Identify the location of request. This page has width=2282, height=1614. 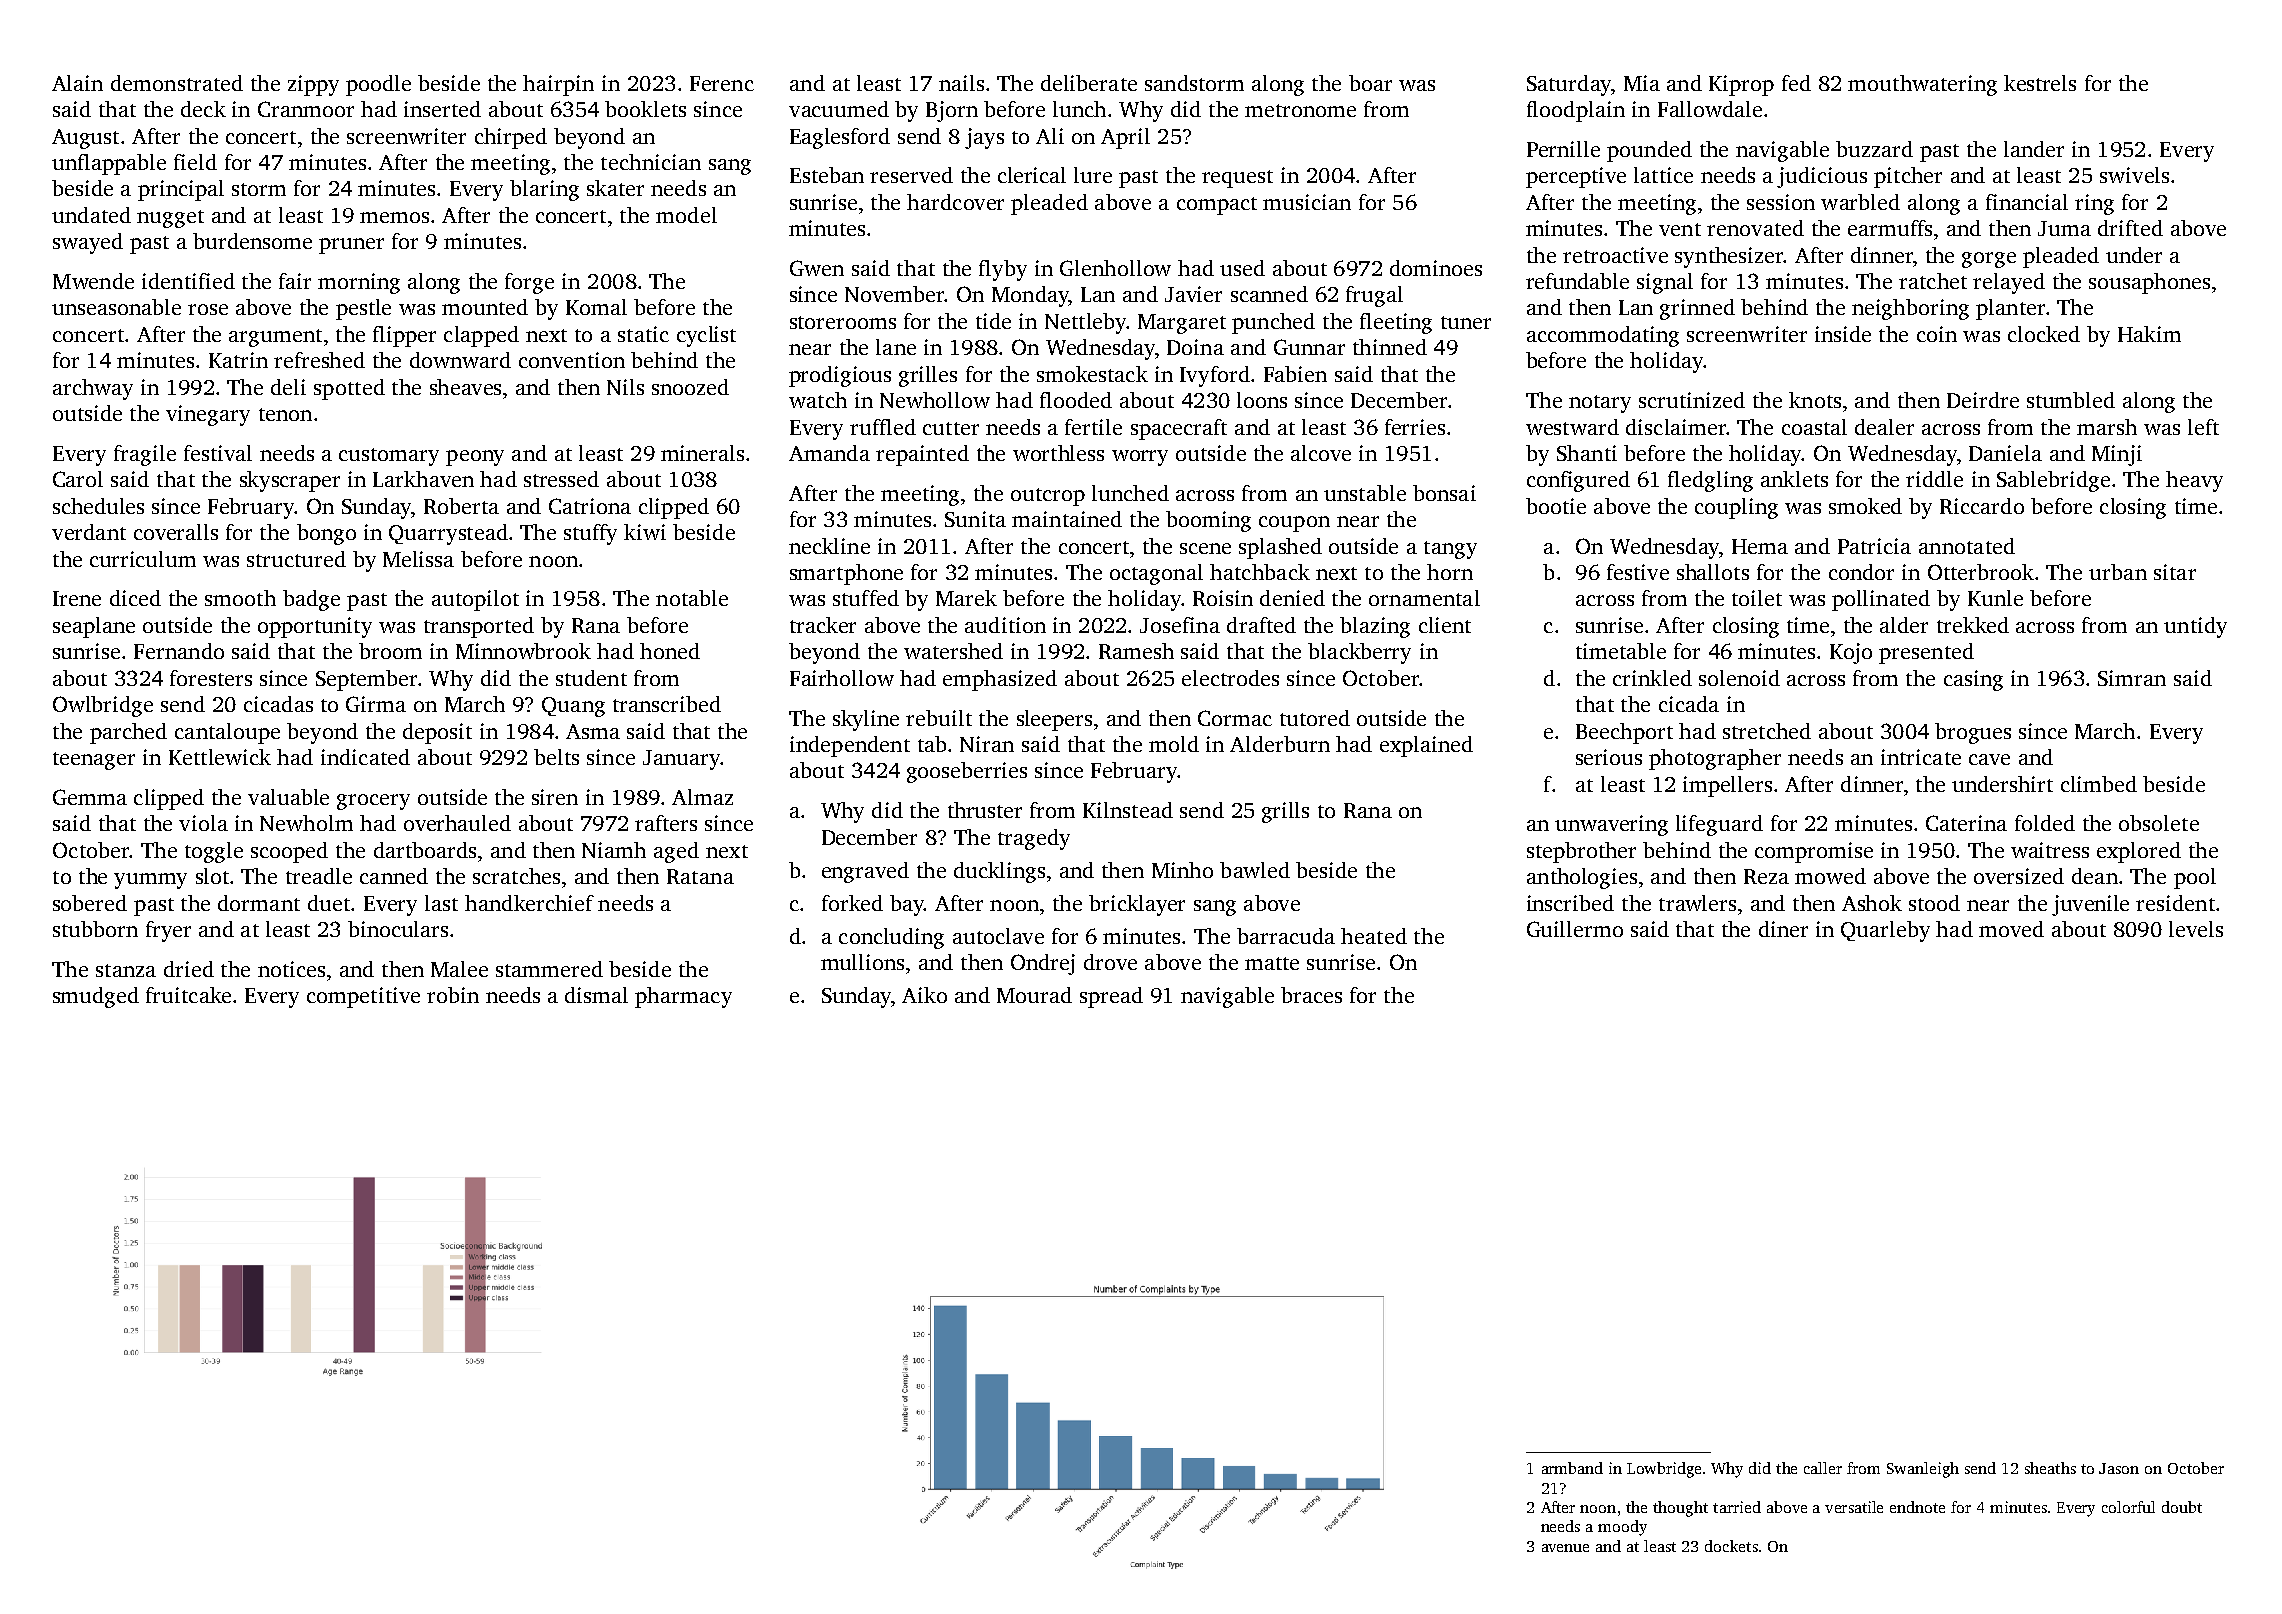
(1237, 179).
